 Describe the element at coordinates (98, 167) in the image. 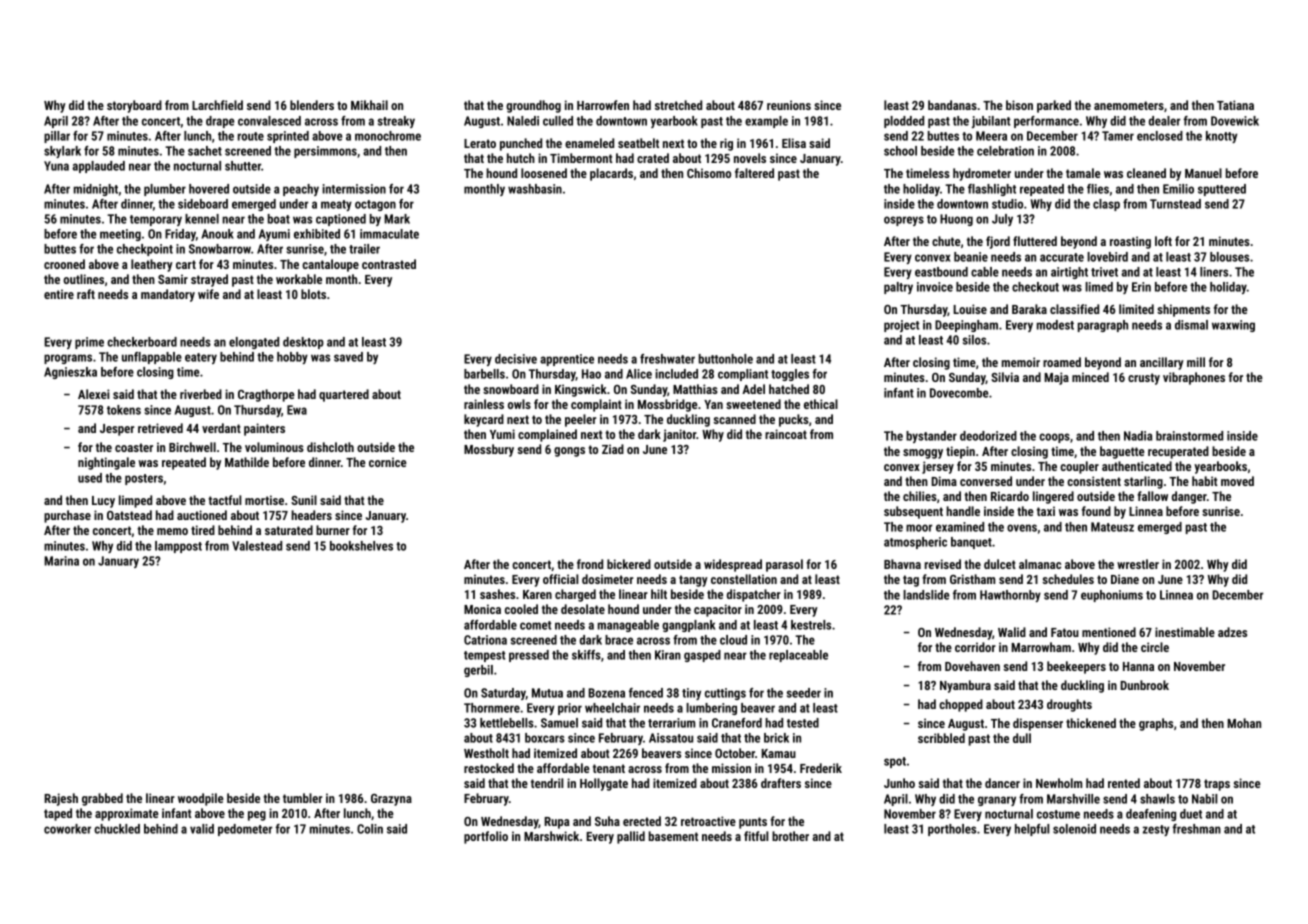

I see `applauded` at that location.
